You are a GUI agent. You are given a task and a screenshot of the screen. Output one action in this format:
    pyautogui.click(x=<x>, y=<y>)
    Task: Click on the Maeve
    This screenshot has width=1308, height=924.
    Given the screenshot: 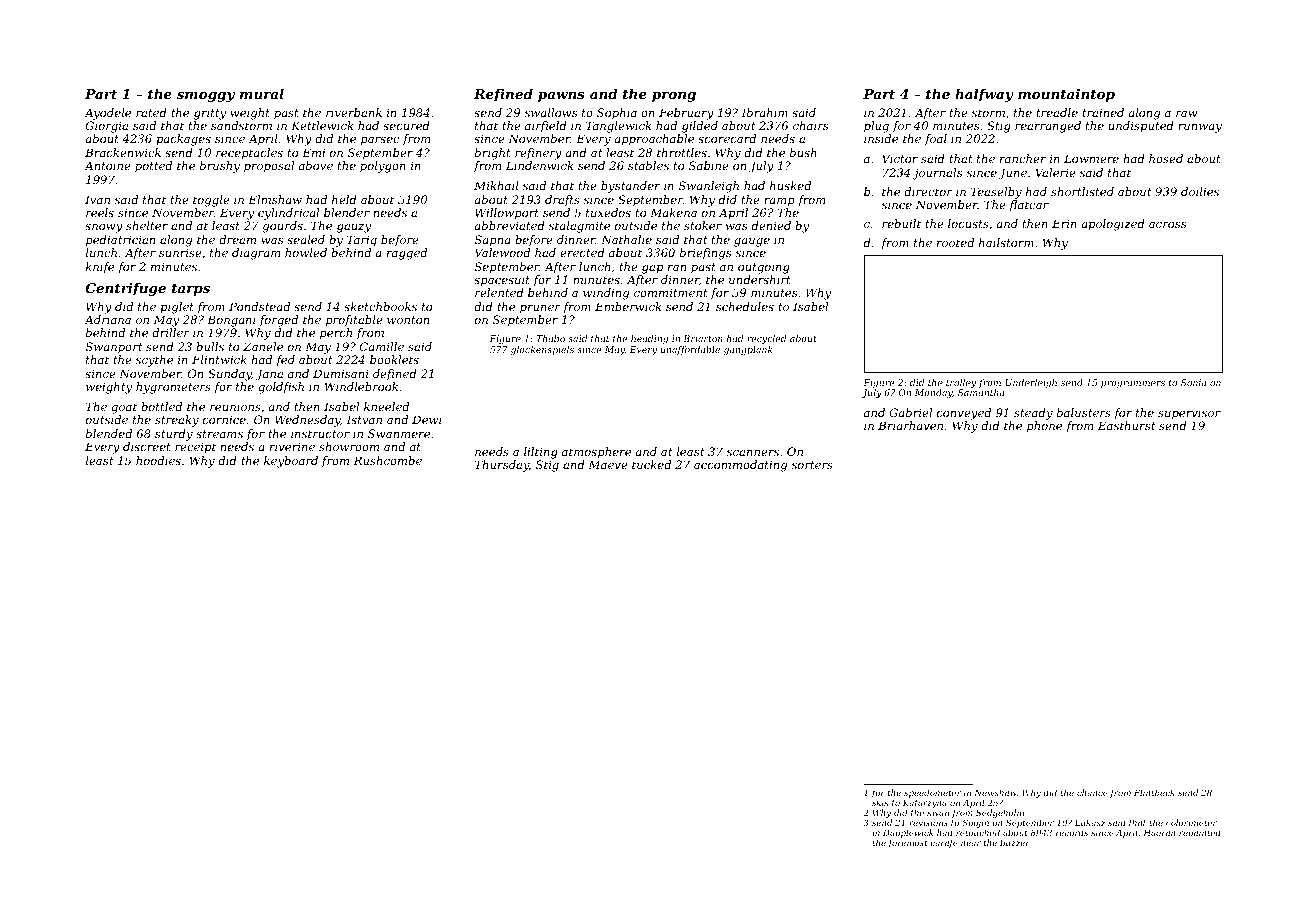 What is the action you would take?
    pyautogui.click(x=608, y=464)
